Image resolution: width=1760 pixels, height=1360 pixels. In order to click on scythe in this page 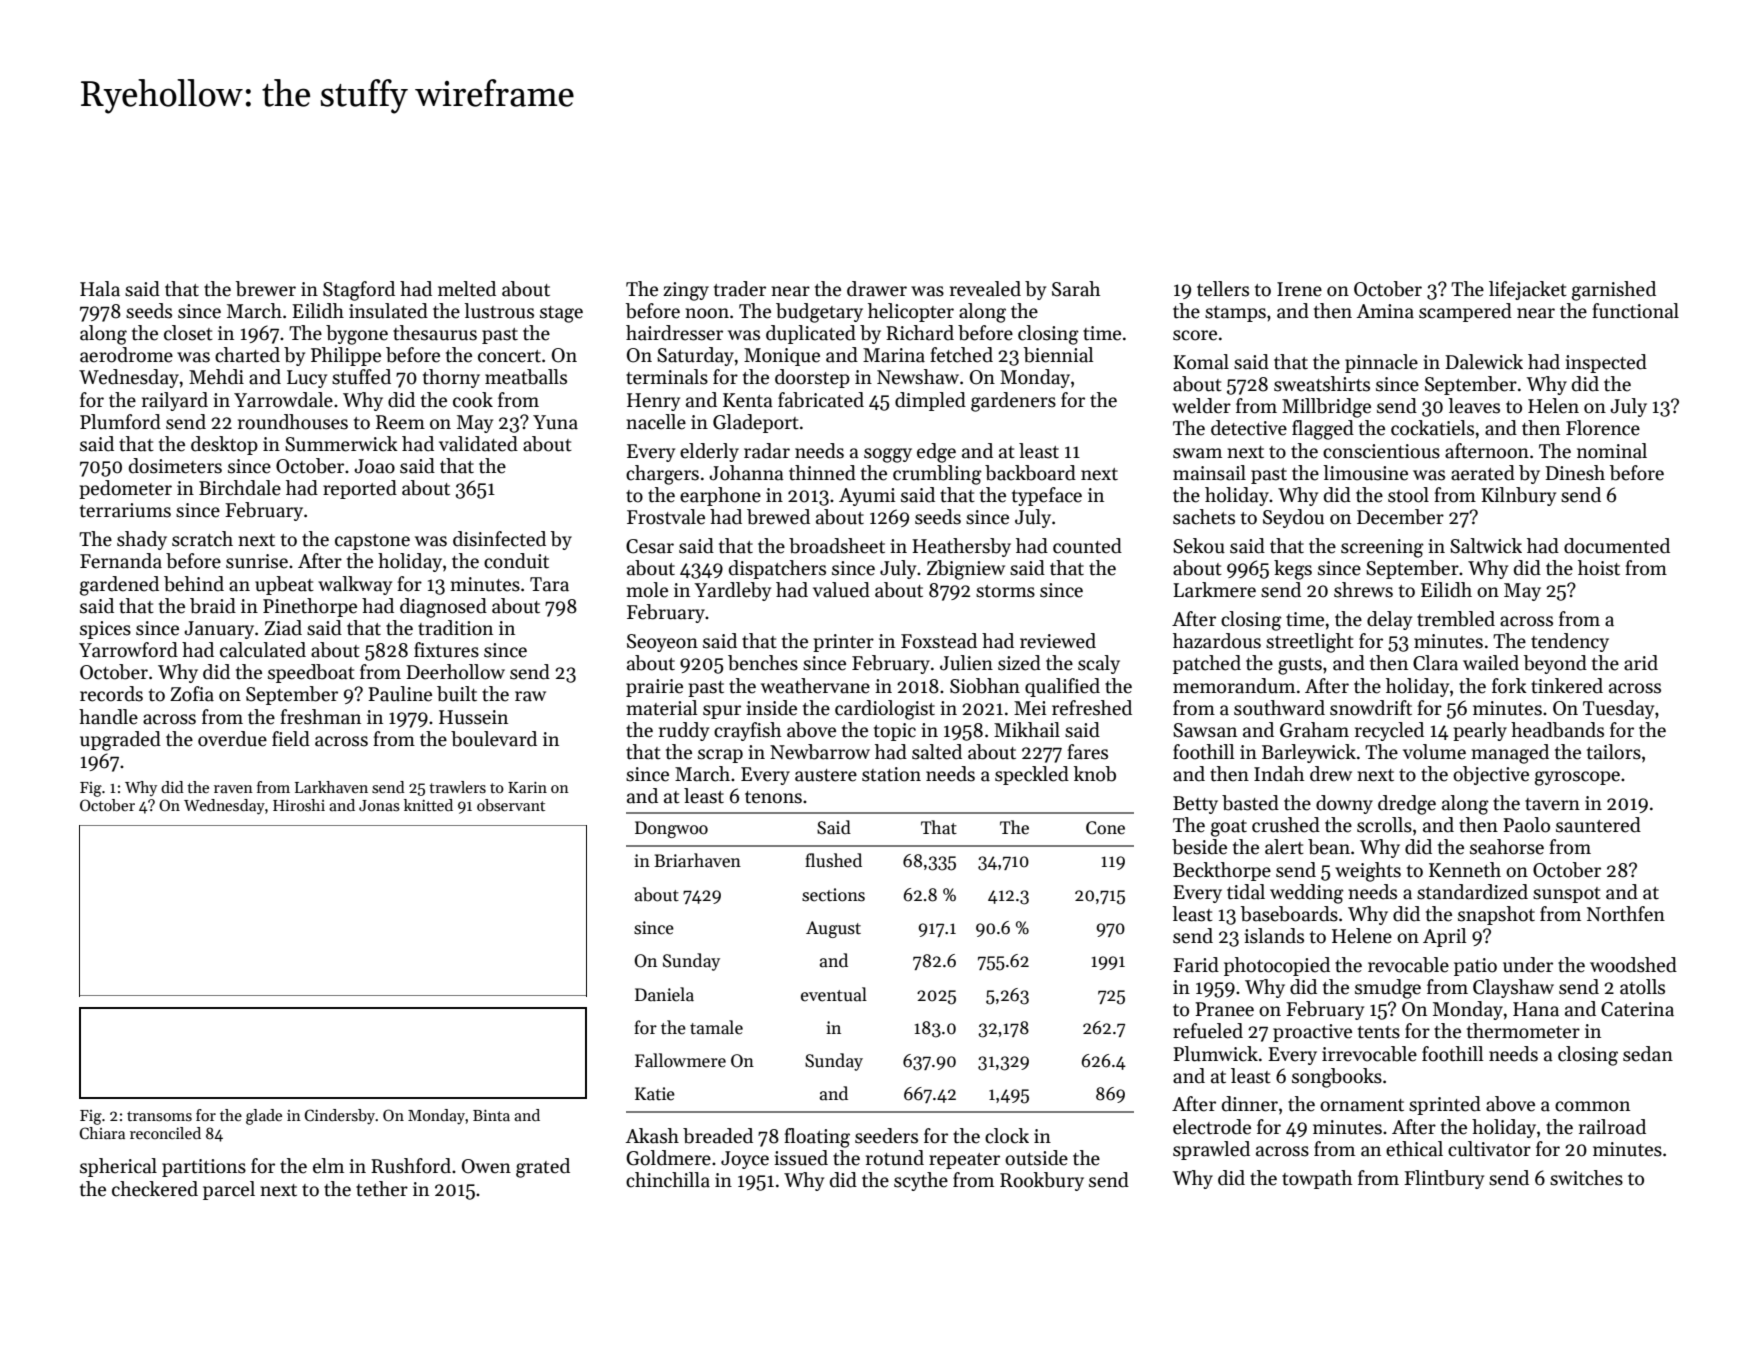, I will do `click(921, 1181)`.
